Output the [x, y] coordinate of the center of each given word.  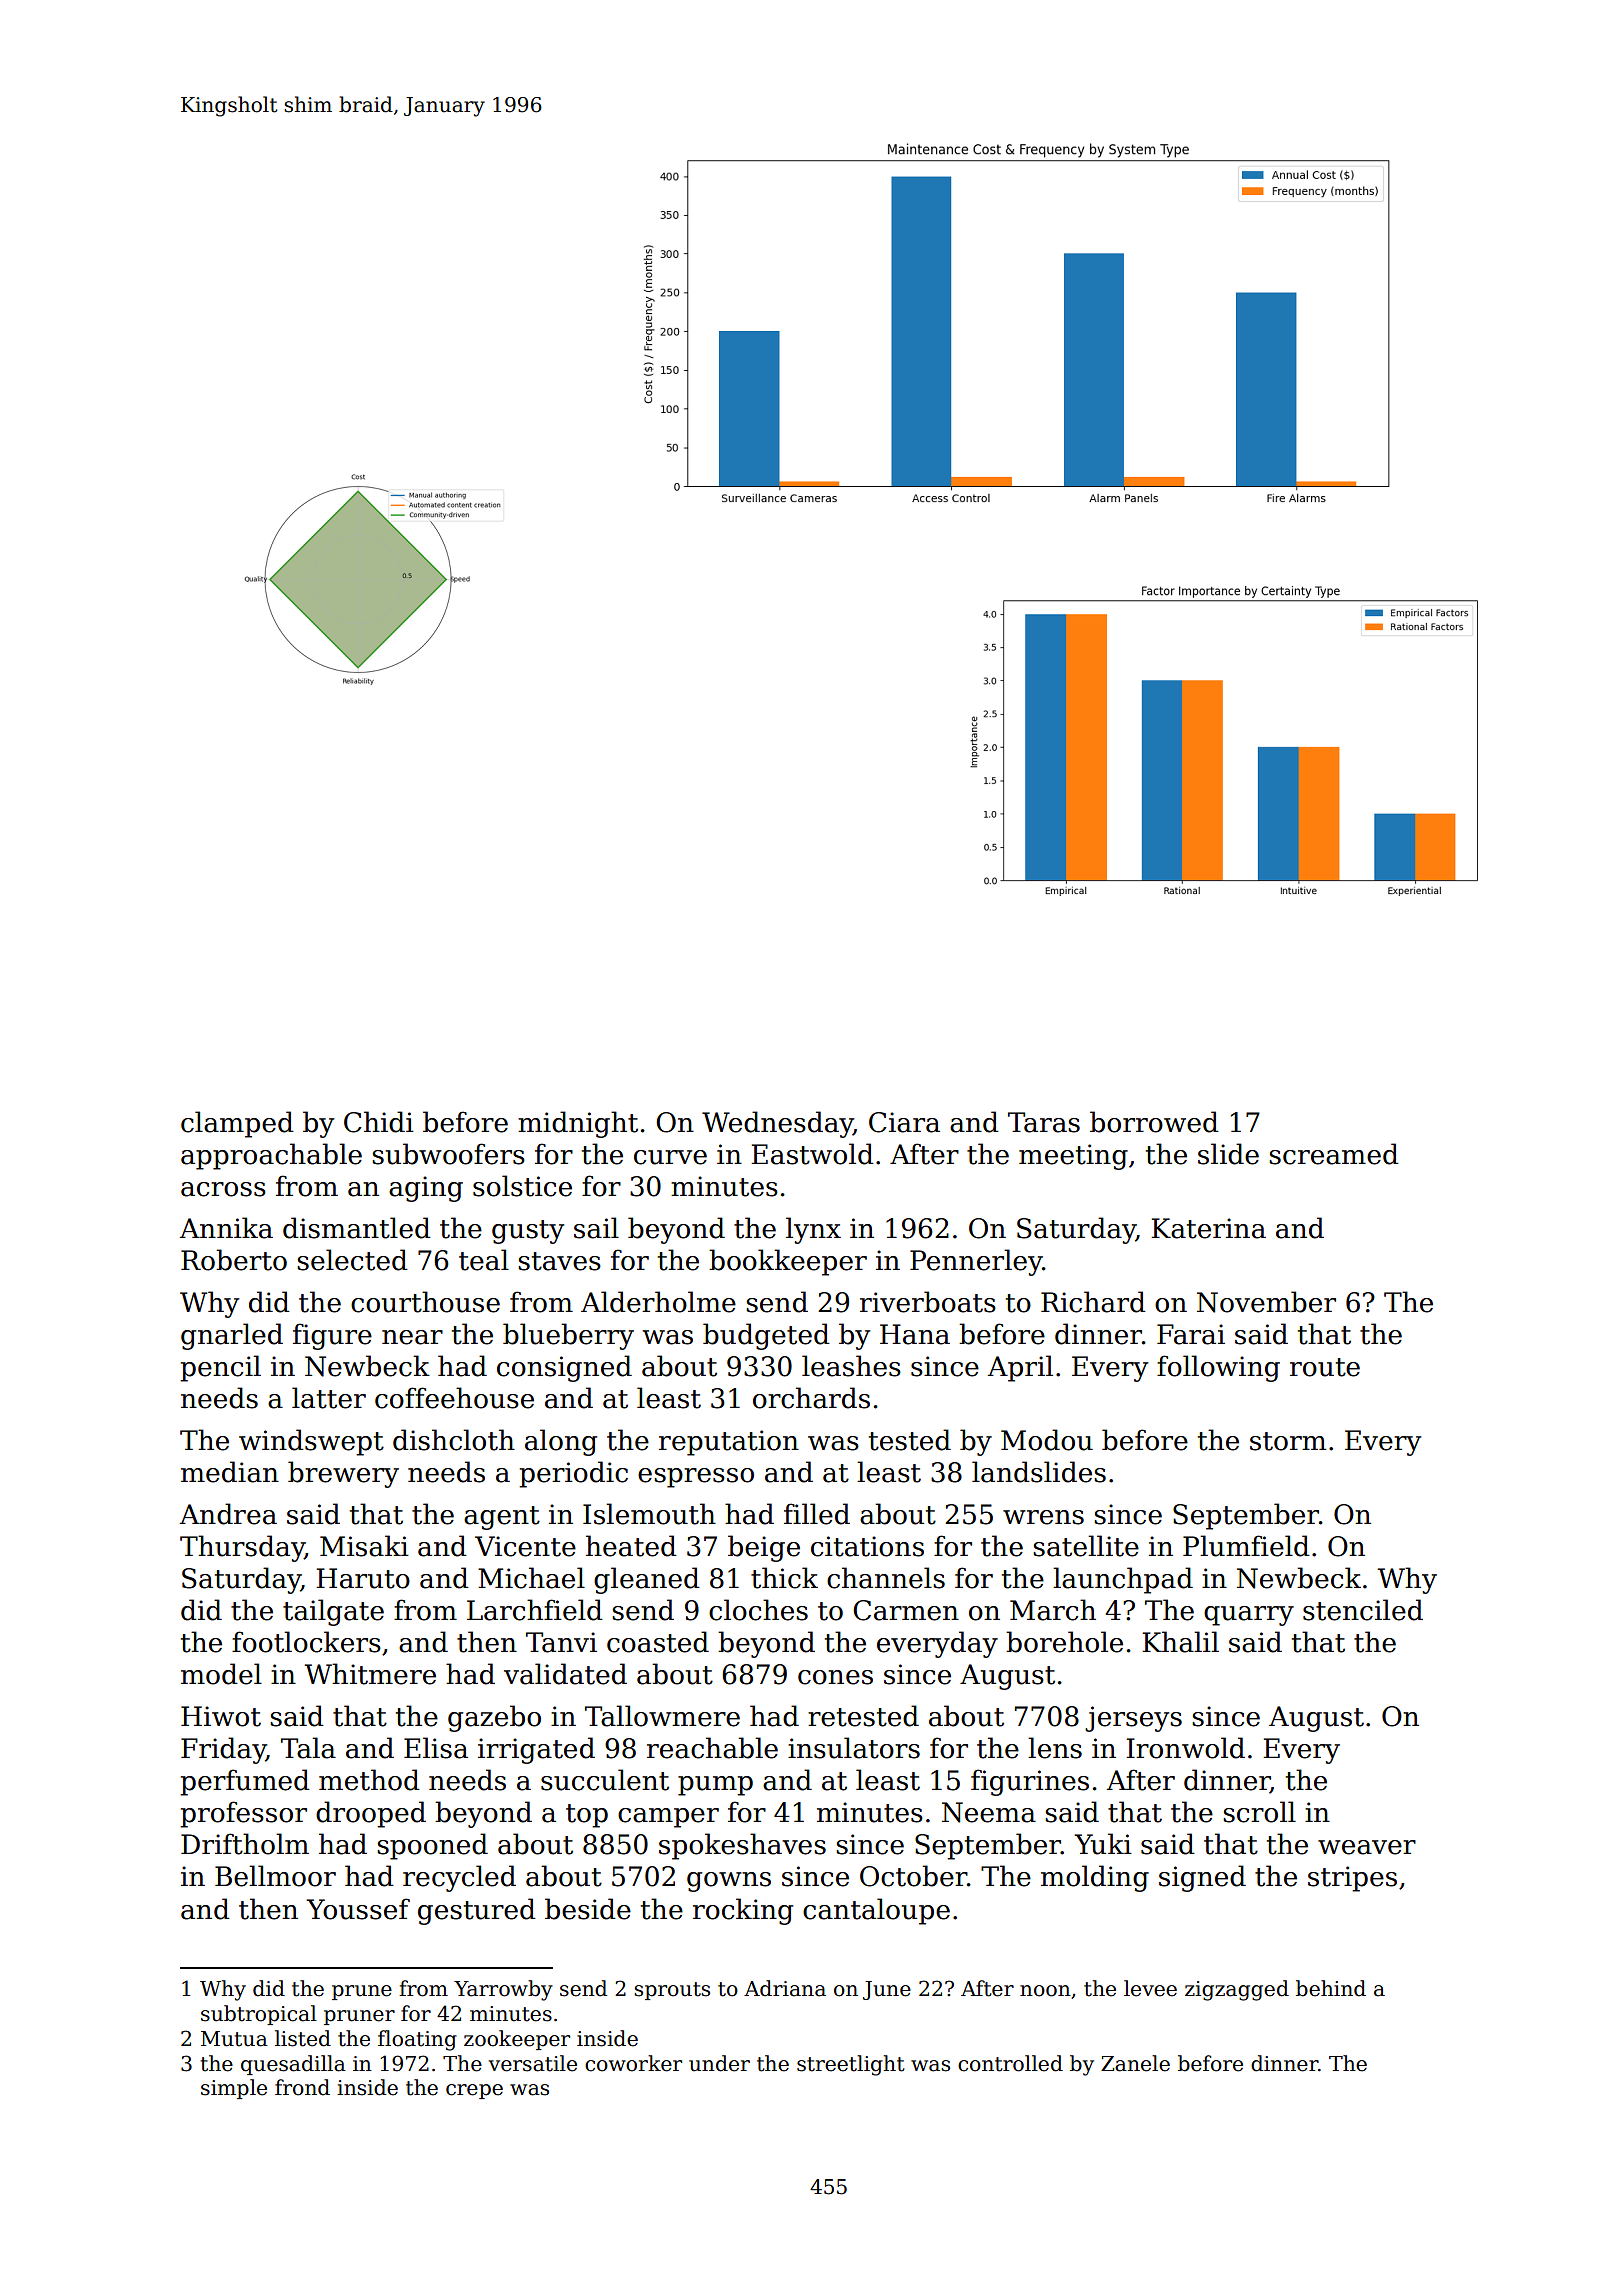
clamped [237, 1124]
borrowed [1154, 1122]
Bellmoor [275, 1876]
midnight [578, 1124]
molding [1095, 1878]
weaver [1367, 1847]
